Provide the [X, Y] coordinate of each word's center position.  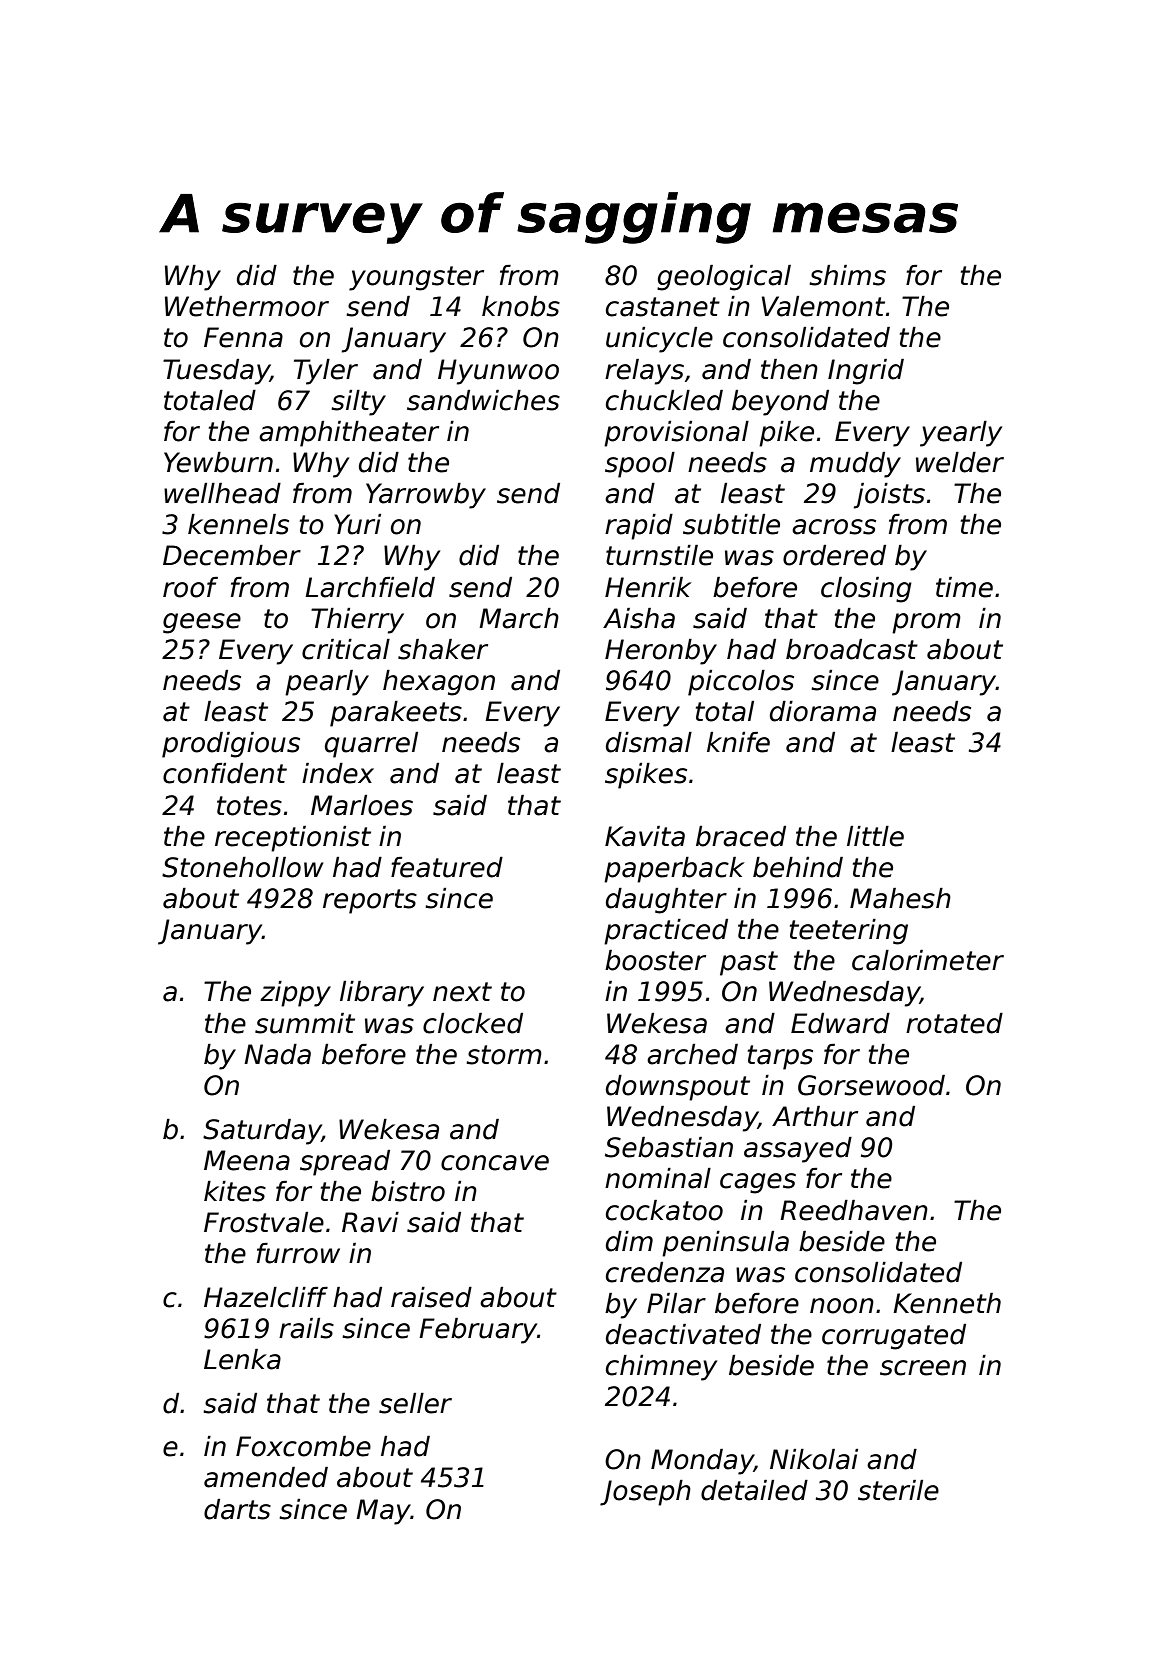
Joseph [645, 1493]
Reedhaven [854, 1210]
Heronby [661, 652]
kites [235, 1191]
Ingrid [866, 372]
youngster [416, 278]
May [383, 1512]
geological [724, 278]
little [875, 836]
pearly [327, 683]
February [478, 1331]
